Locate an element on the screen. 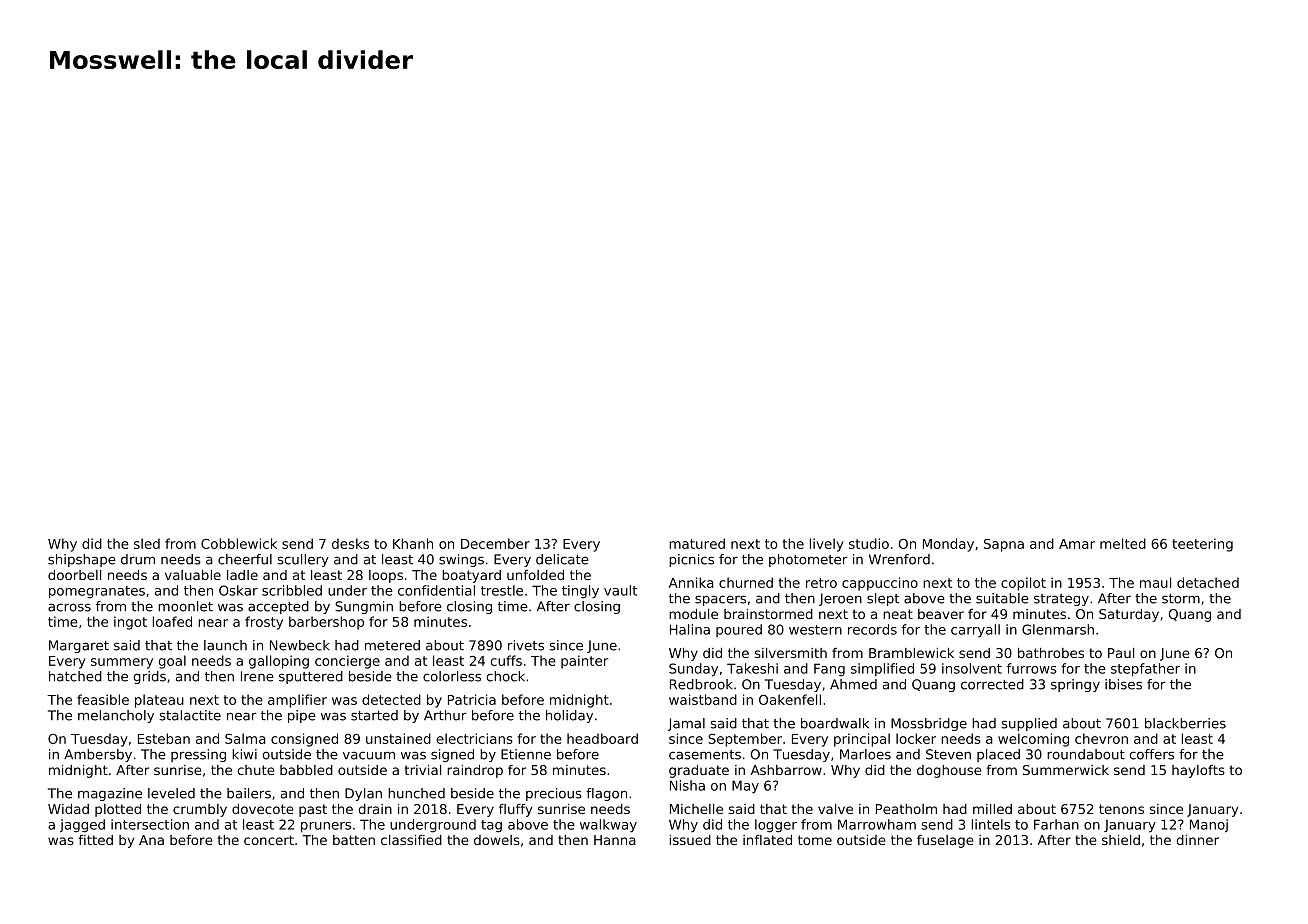  teetering is located at coordinates (1202, 545).
